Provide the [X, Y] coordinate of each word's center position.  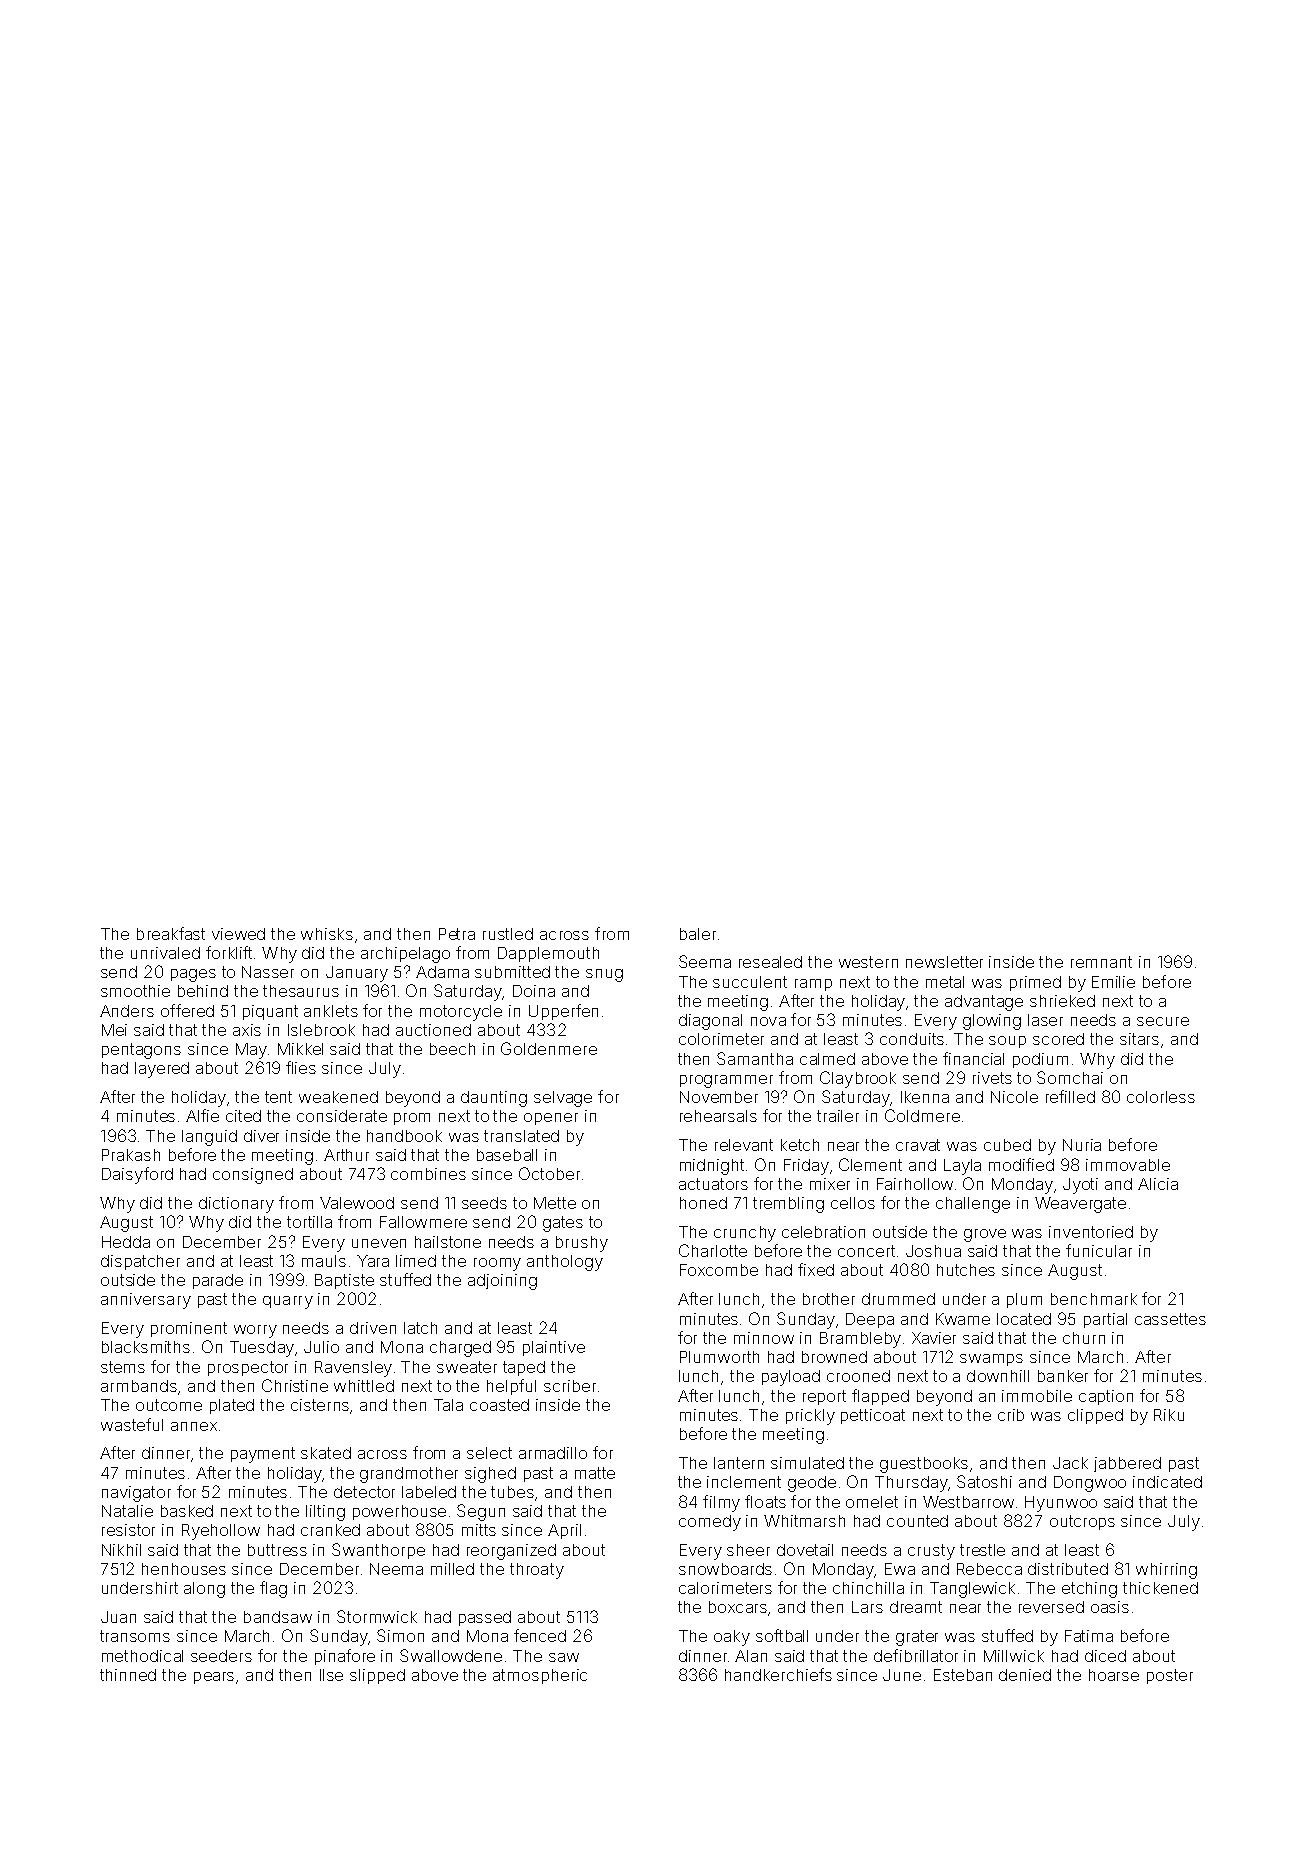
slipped [377, 1676]
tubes [513, 1493]
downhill [998, 1376]
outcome [169, 1405]
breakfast [171, 933]
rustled [508, 934]
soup [1007, 1042]
